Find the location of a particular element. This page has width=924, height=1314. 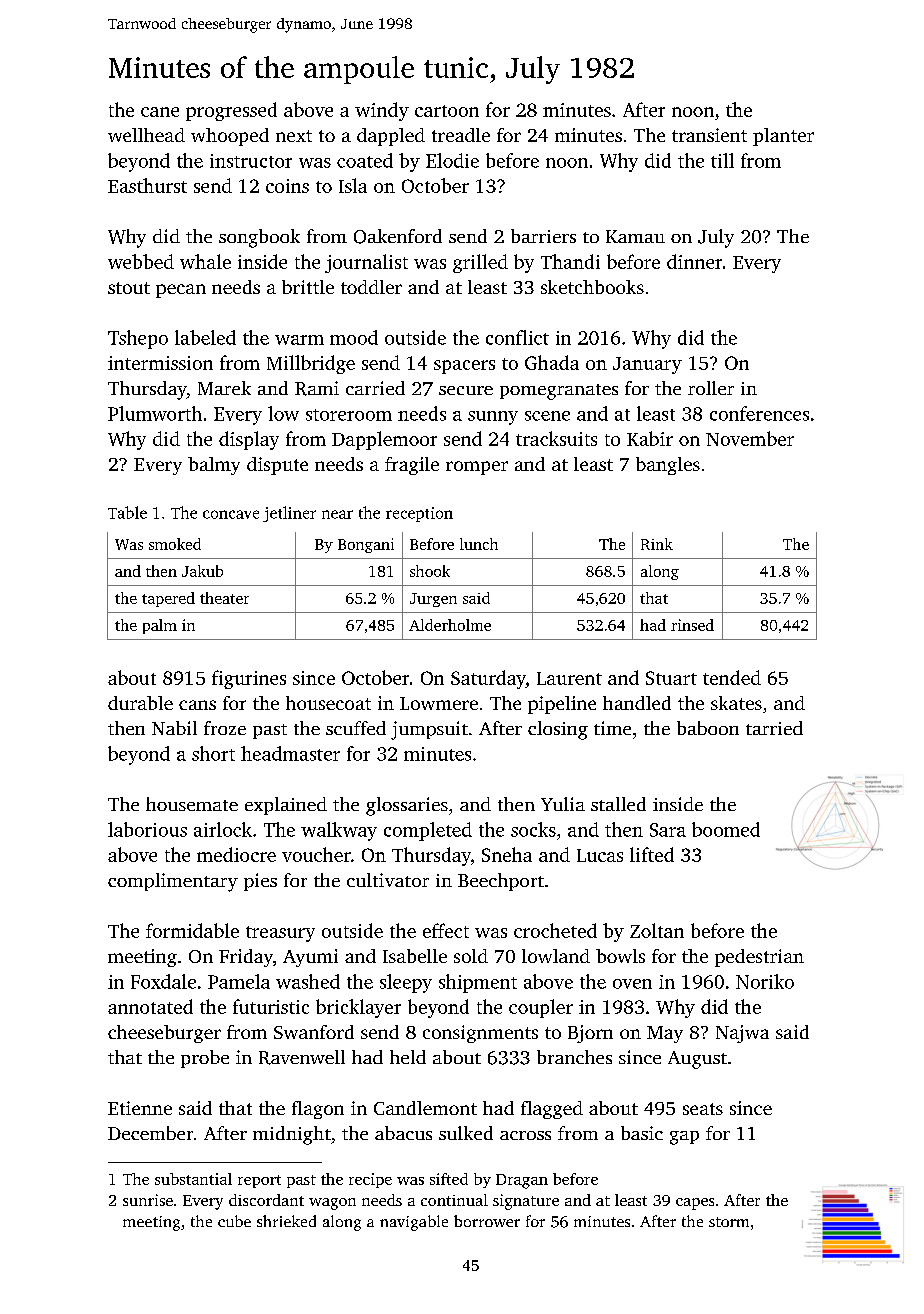

scuffed is located at coordinates (356, 728).
